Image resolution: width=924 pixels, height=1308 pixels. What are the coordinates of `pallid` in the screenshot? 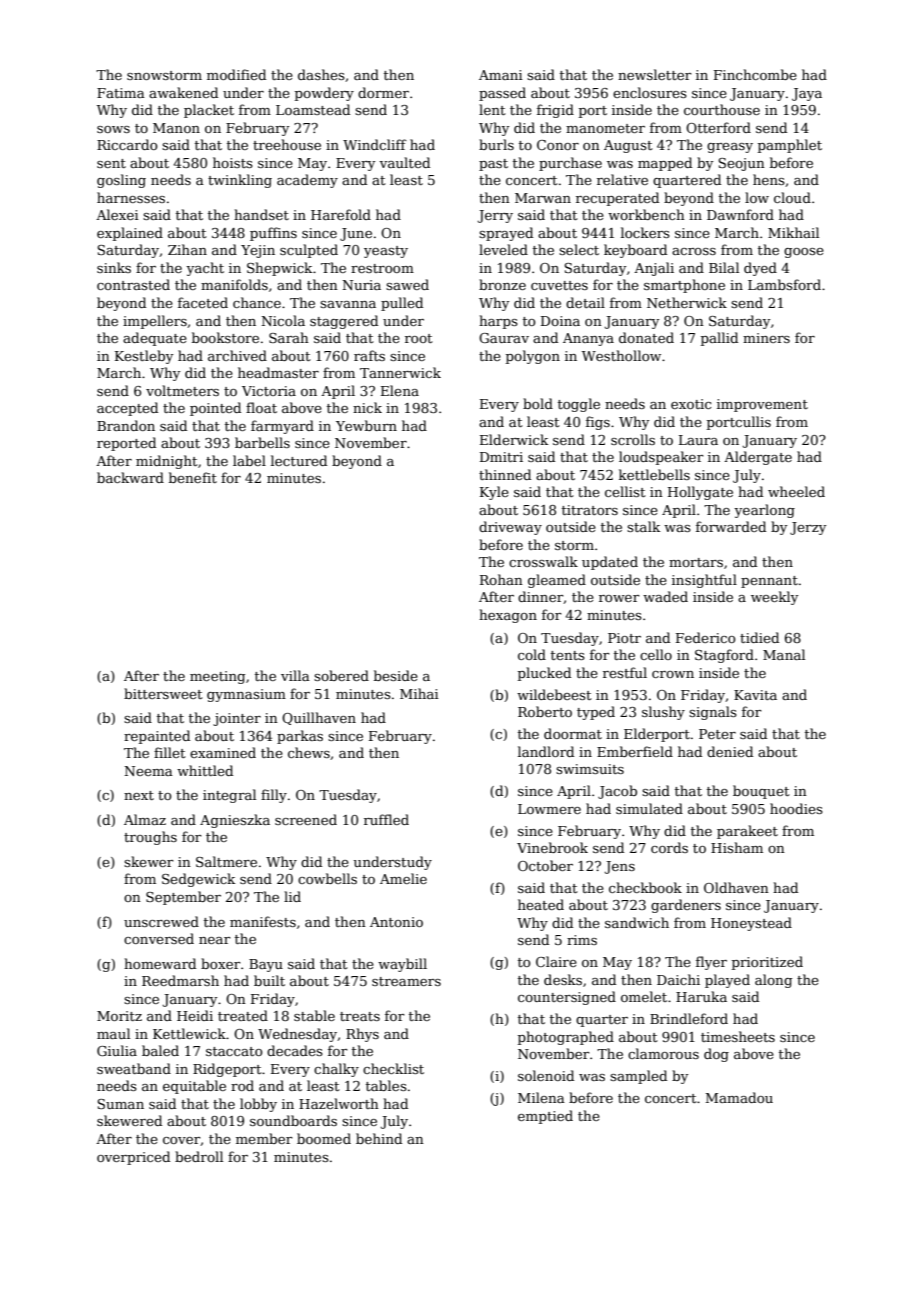 It's located at (719, 339).
